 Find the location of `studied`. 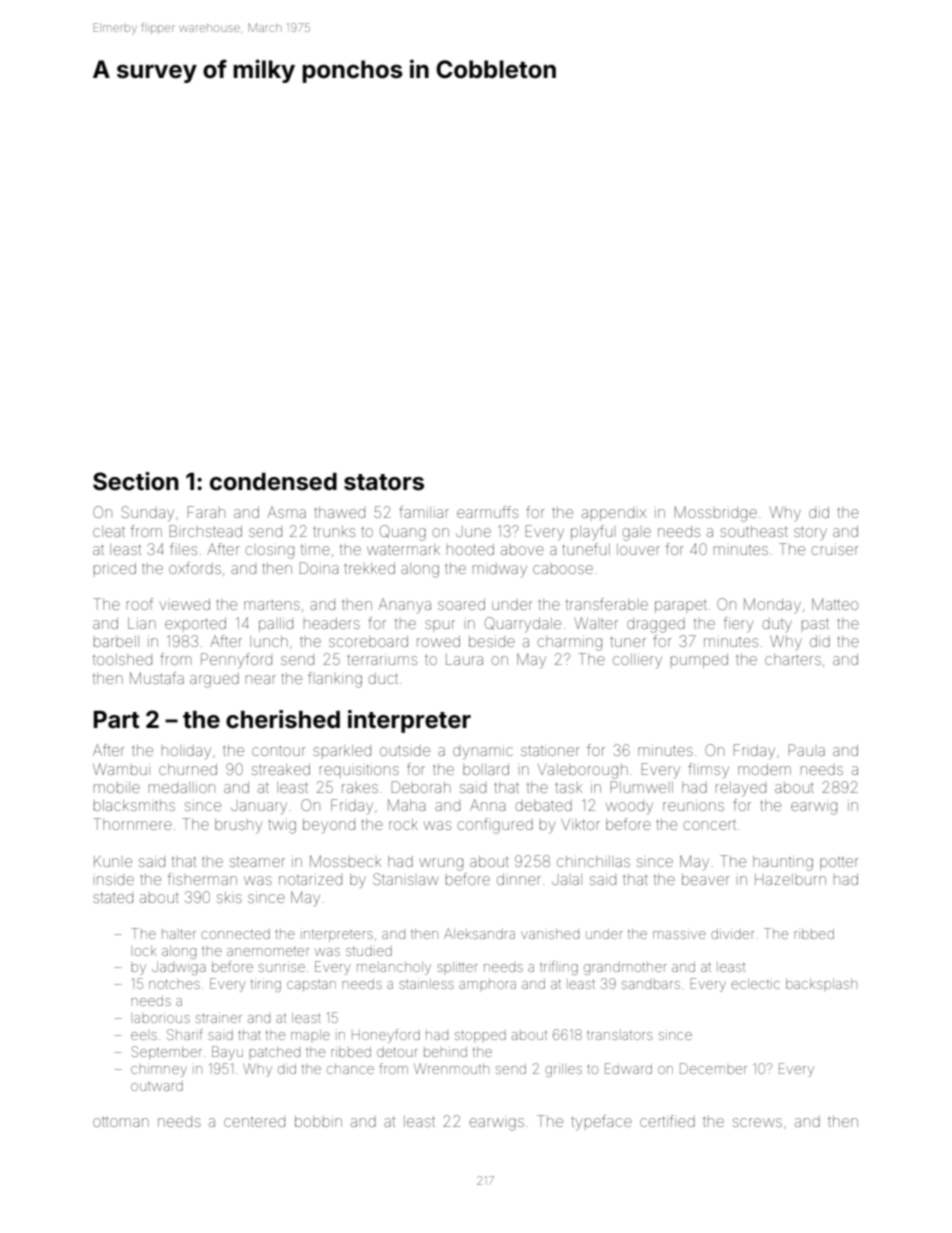

studied is located at coordinates (369, 951).
